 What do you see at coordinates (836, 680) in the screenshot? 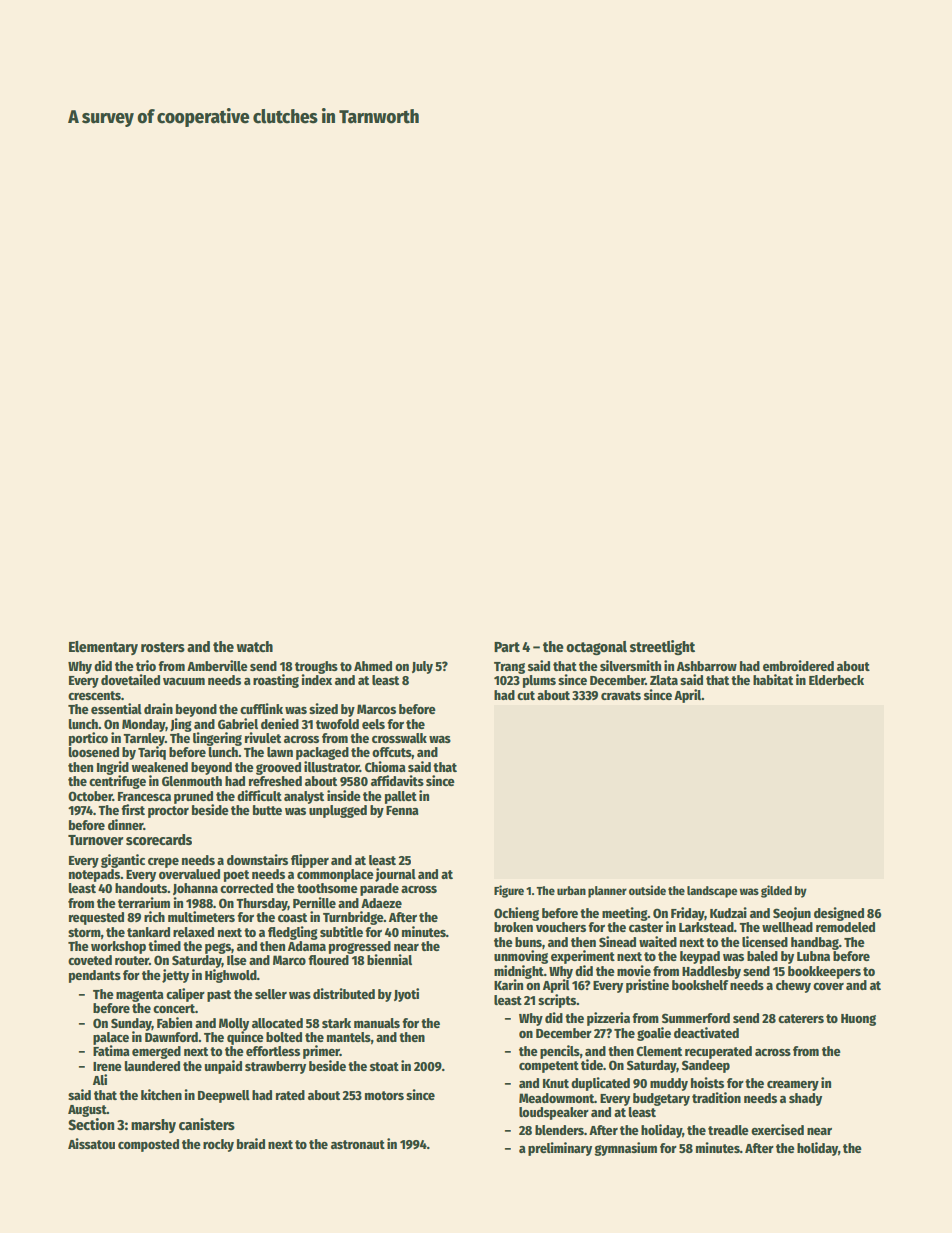
I see `Elderbeck` at bounding box center [836, 680].
